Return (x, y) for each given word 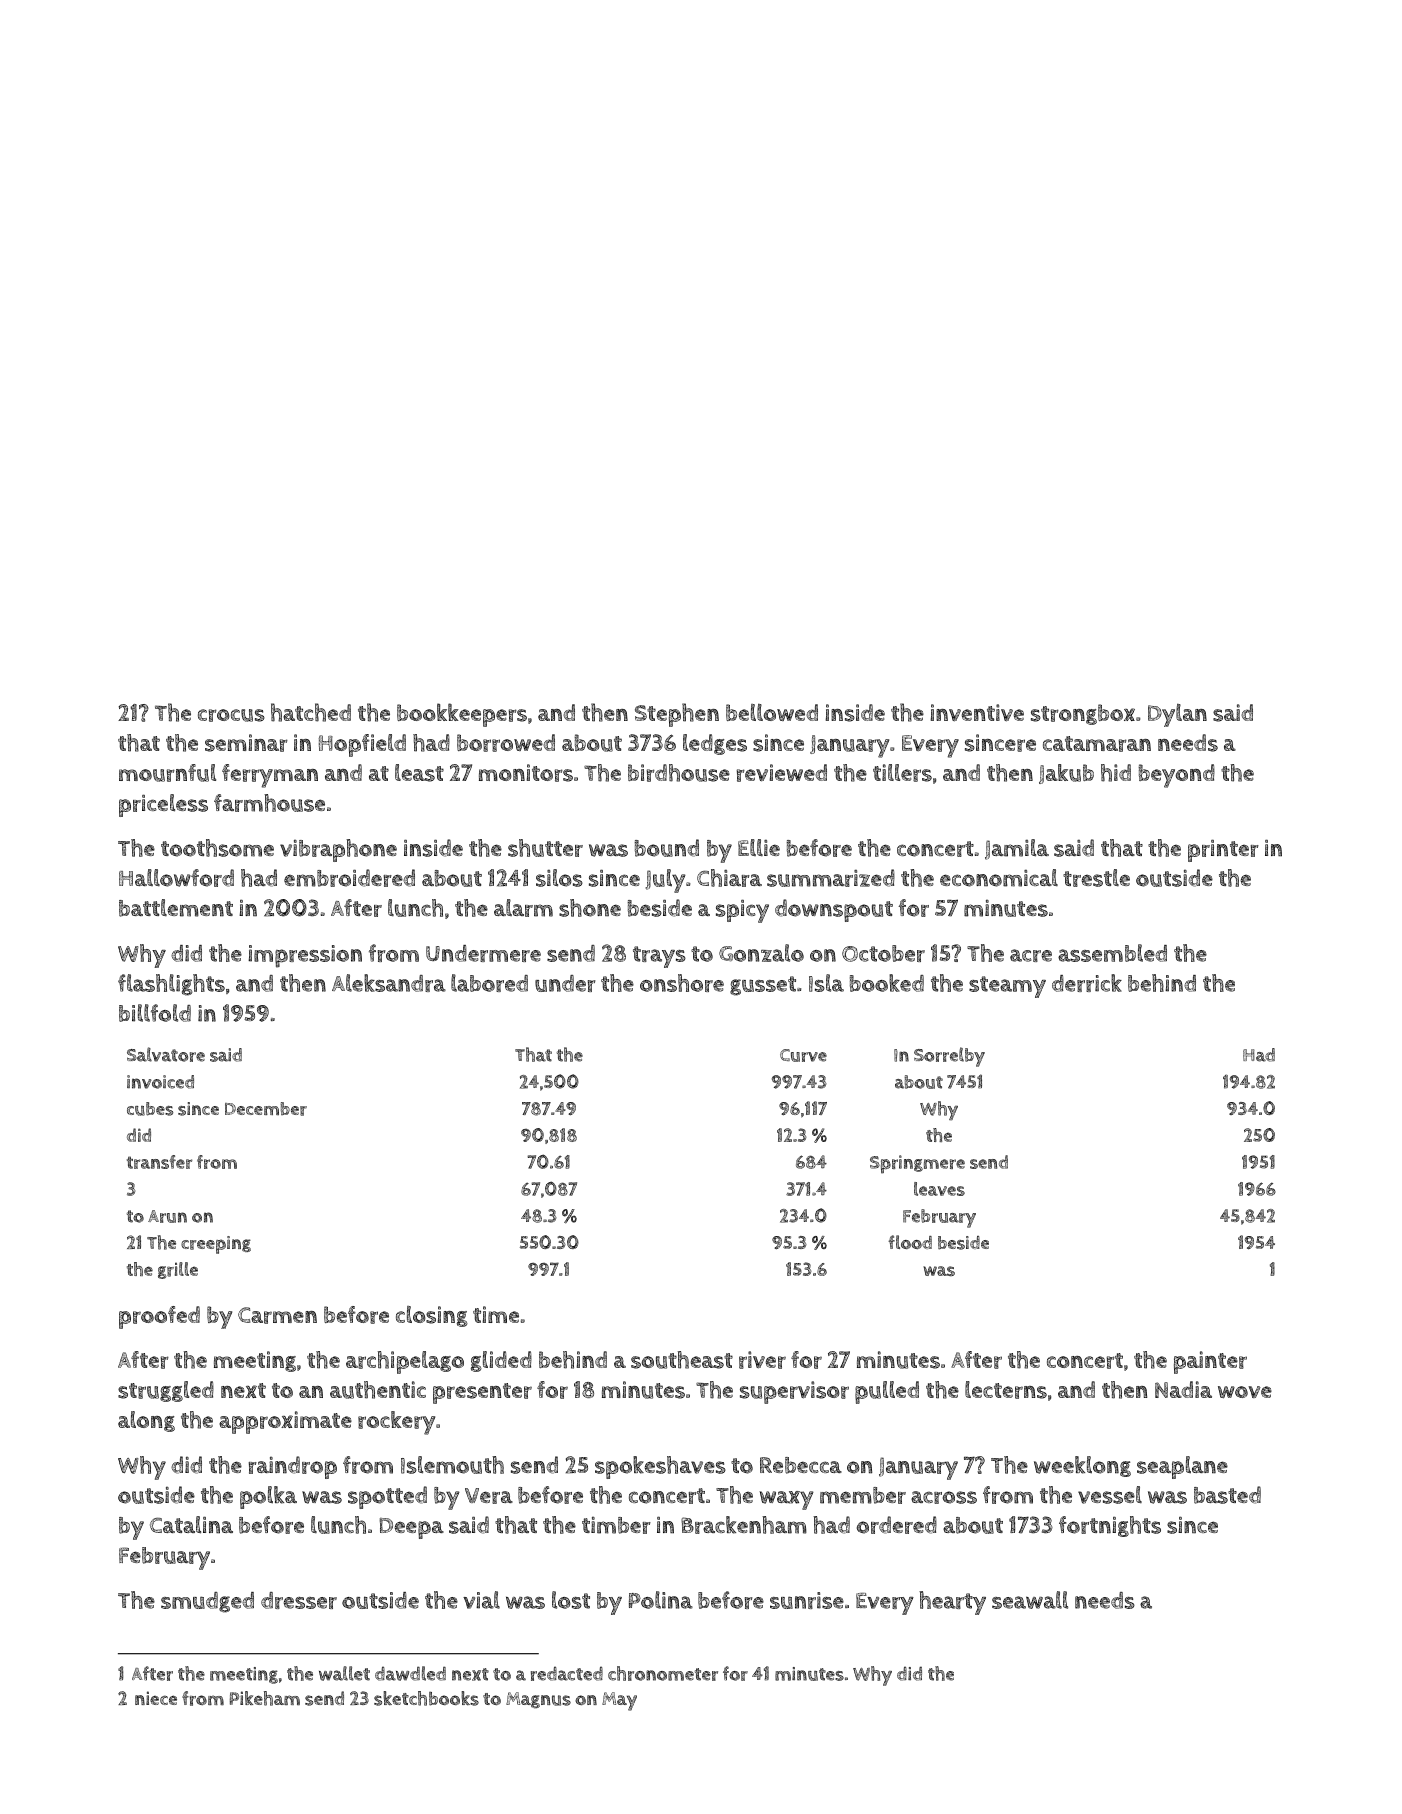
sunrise (807, 1600)
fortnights (1110, 1526)
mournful (167, 773)
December (266, 1109)
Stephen (677, 715)
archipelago (405, 1362)
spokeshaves (660, 1467)
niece (156, 1698)
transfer (159, 1162)
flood (910, 1242)
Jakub (1066, 774)
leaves (939, 1189)
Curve (803, 1055)
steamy (1007, 987)
